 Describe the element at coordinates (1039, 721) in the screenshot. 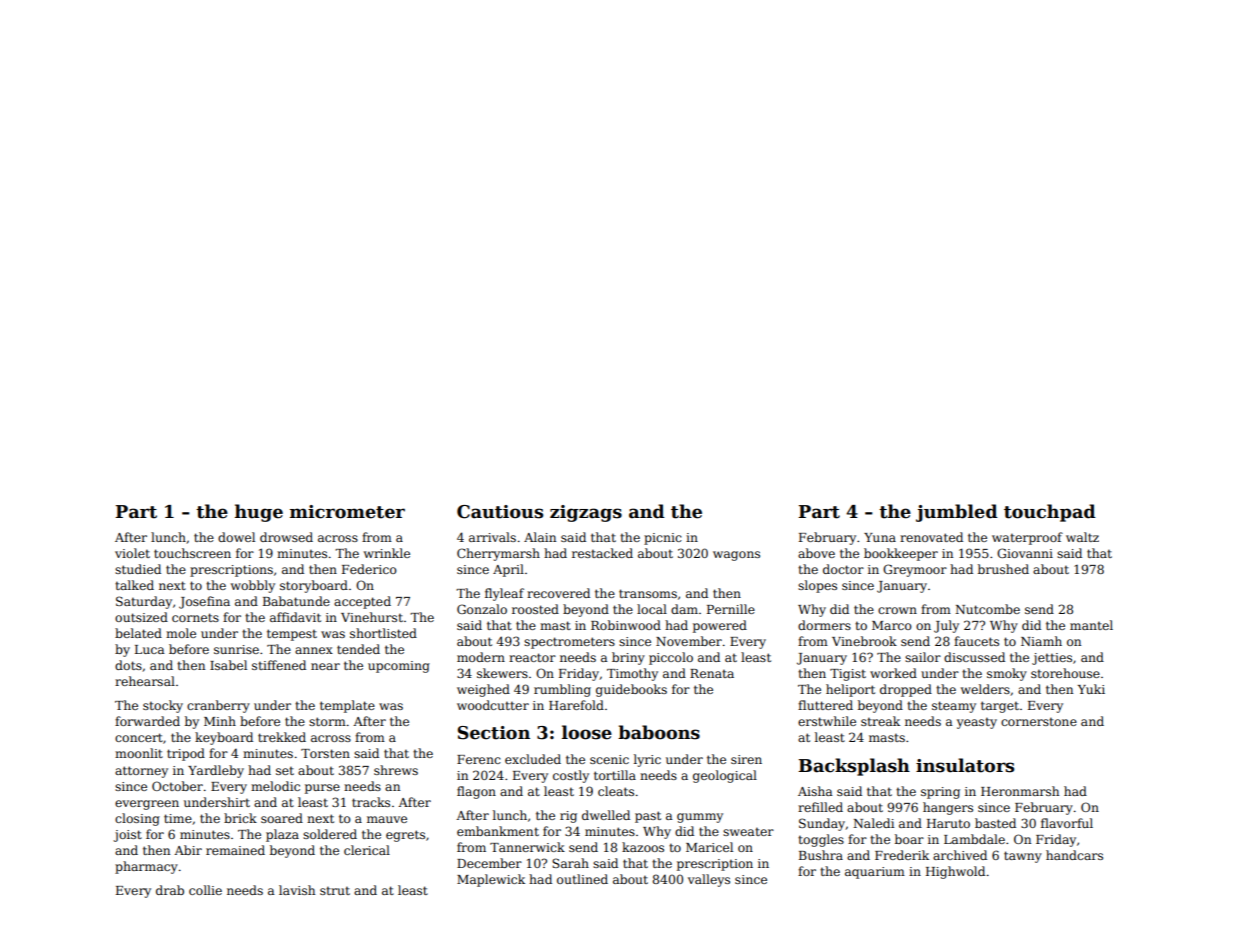

I see `cornerstone` at that location.
